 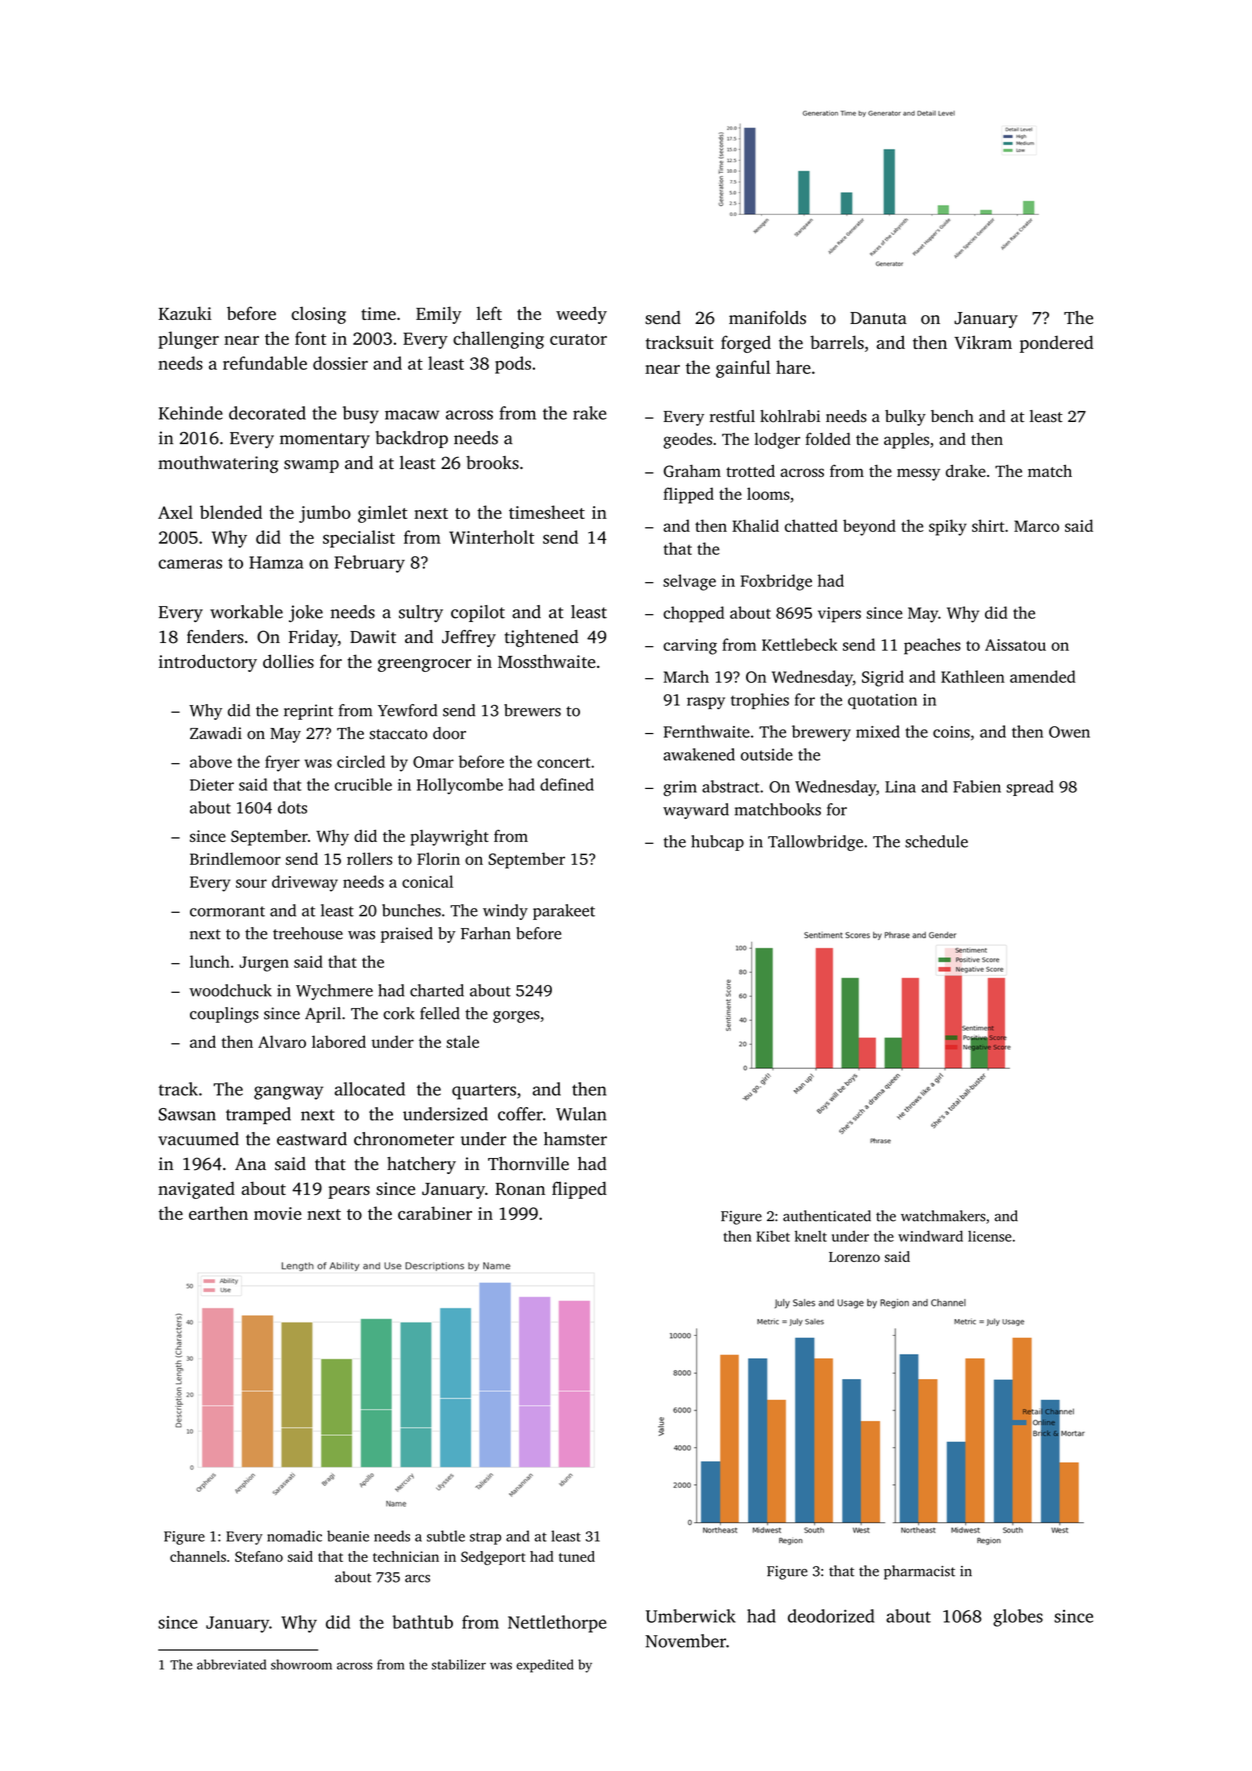 What do you see at coordinates (717, 843) in the screenshot?
I see `hubcap` at bounding box center [717, 843].
